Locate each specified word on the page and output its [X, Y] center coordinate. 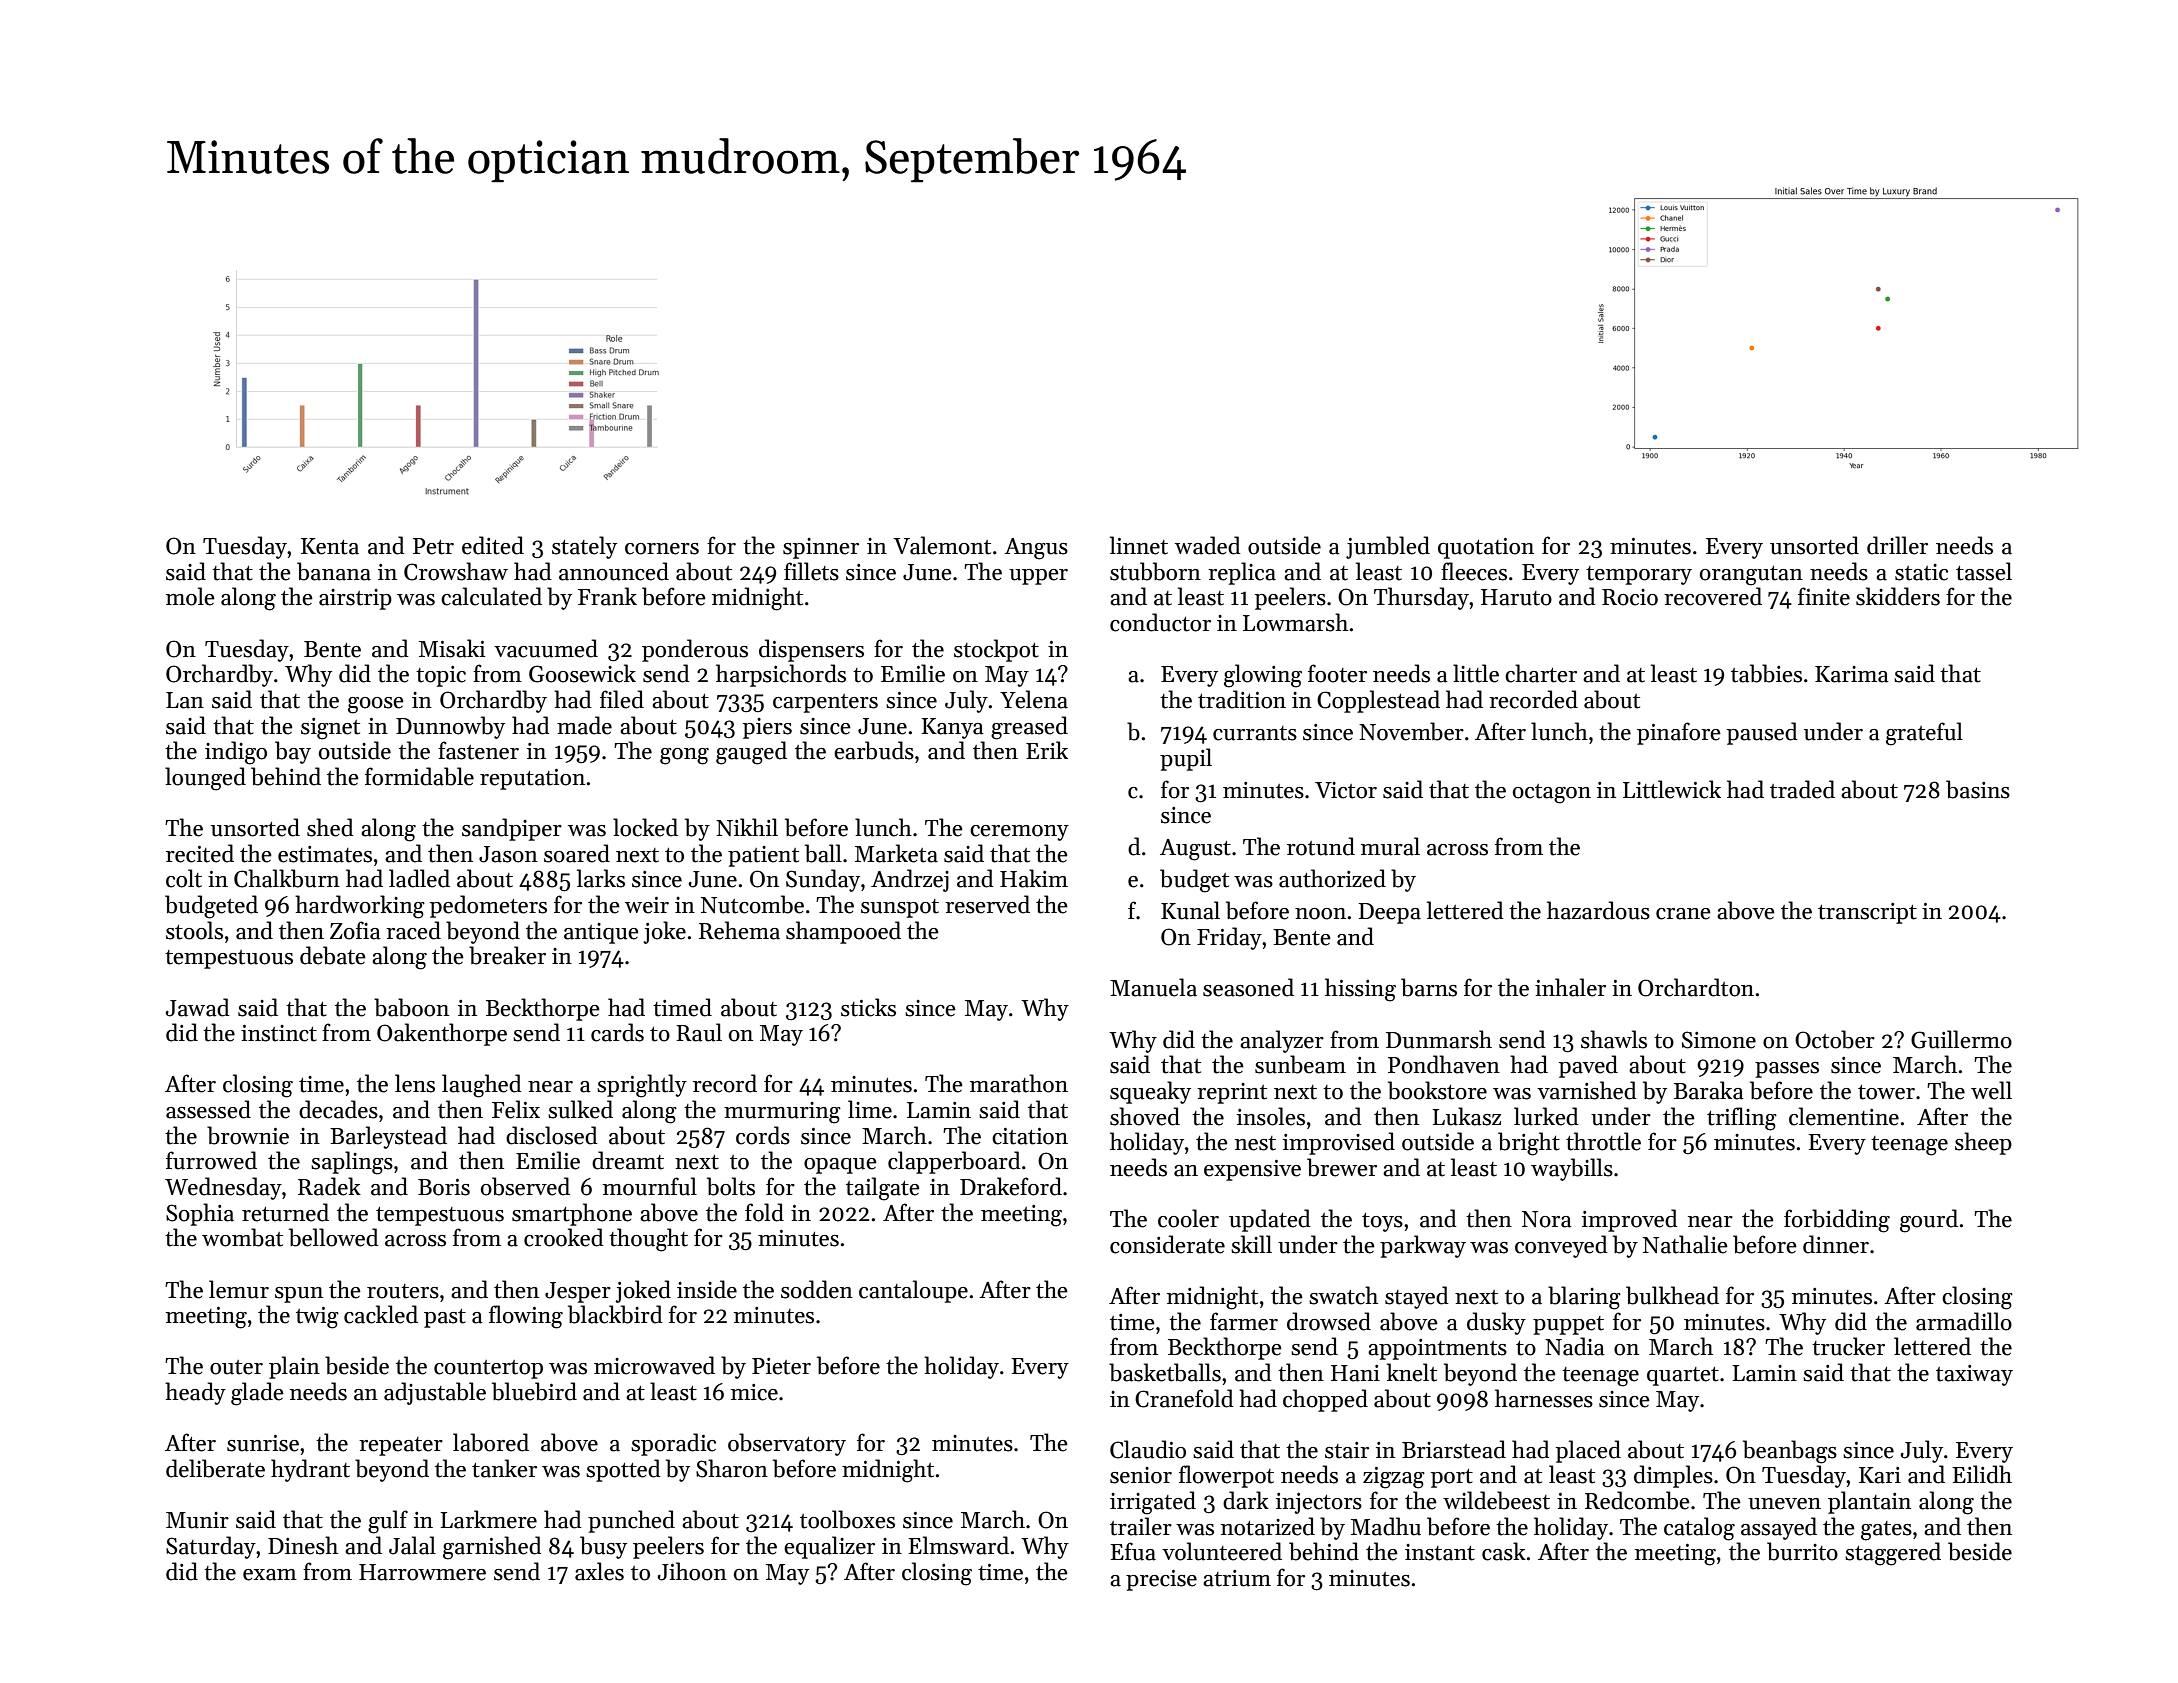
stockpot [996, 650]
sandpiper [512, 829]
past [445, 1318]
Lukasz [1466, 1116]
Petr [433, 546]
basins [1978, 789]
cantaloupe [913, 1291]
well [1991, 1090]
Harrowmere [422, 1572]
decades [338, 1109]
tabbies [1766, 673]
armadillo [1964, 1321]
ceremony [1019, 833]
